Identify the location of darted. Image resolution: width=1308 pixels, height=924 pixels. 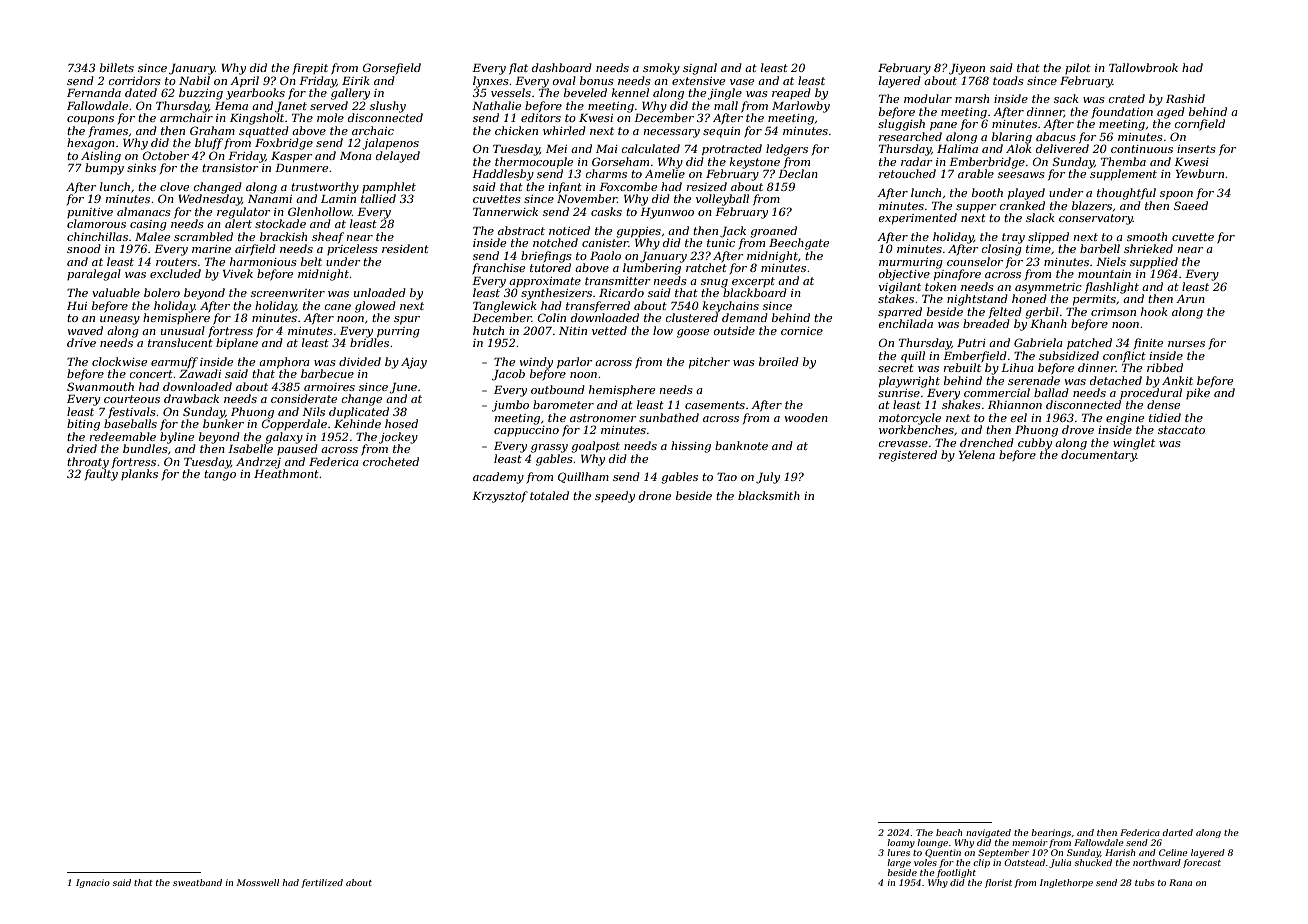
(1178, 832).
